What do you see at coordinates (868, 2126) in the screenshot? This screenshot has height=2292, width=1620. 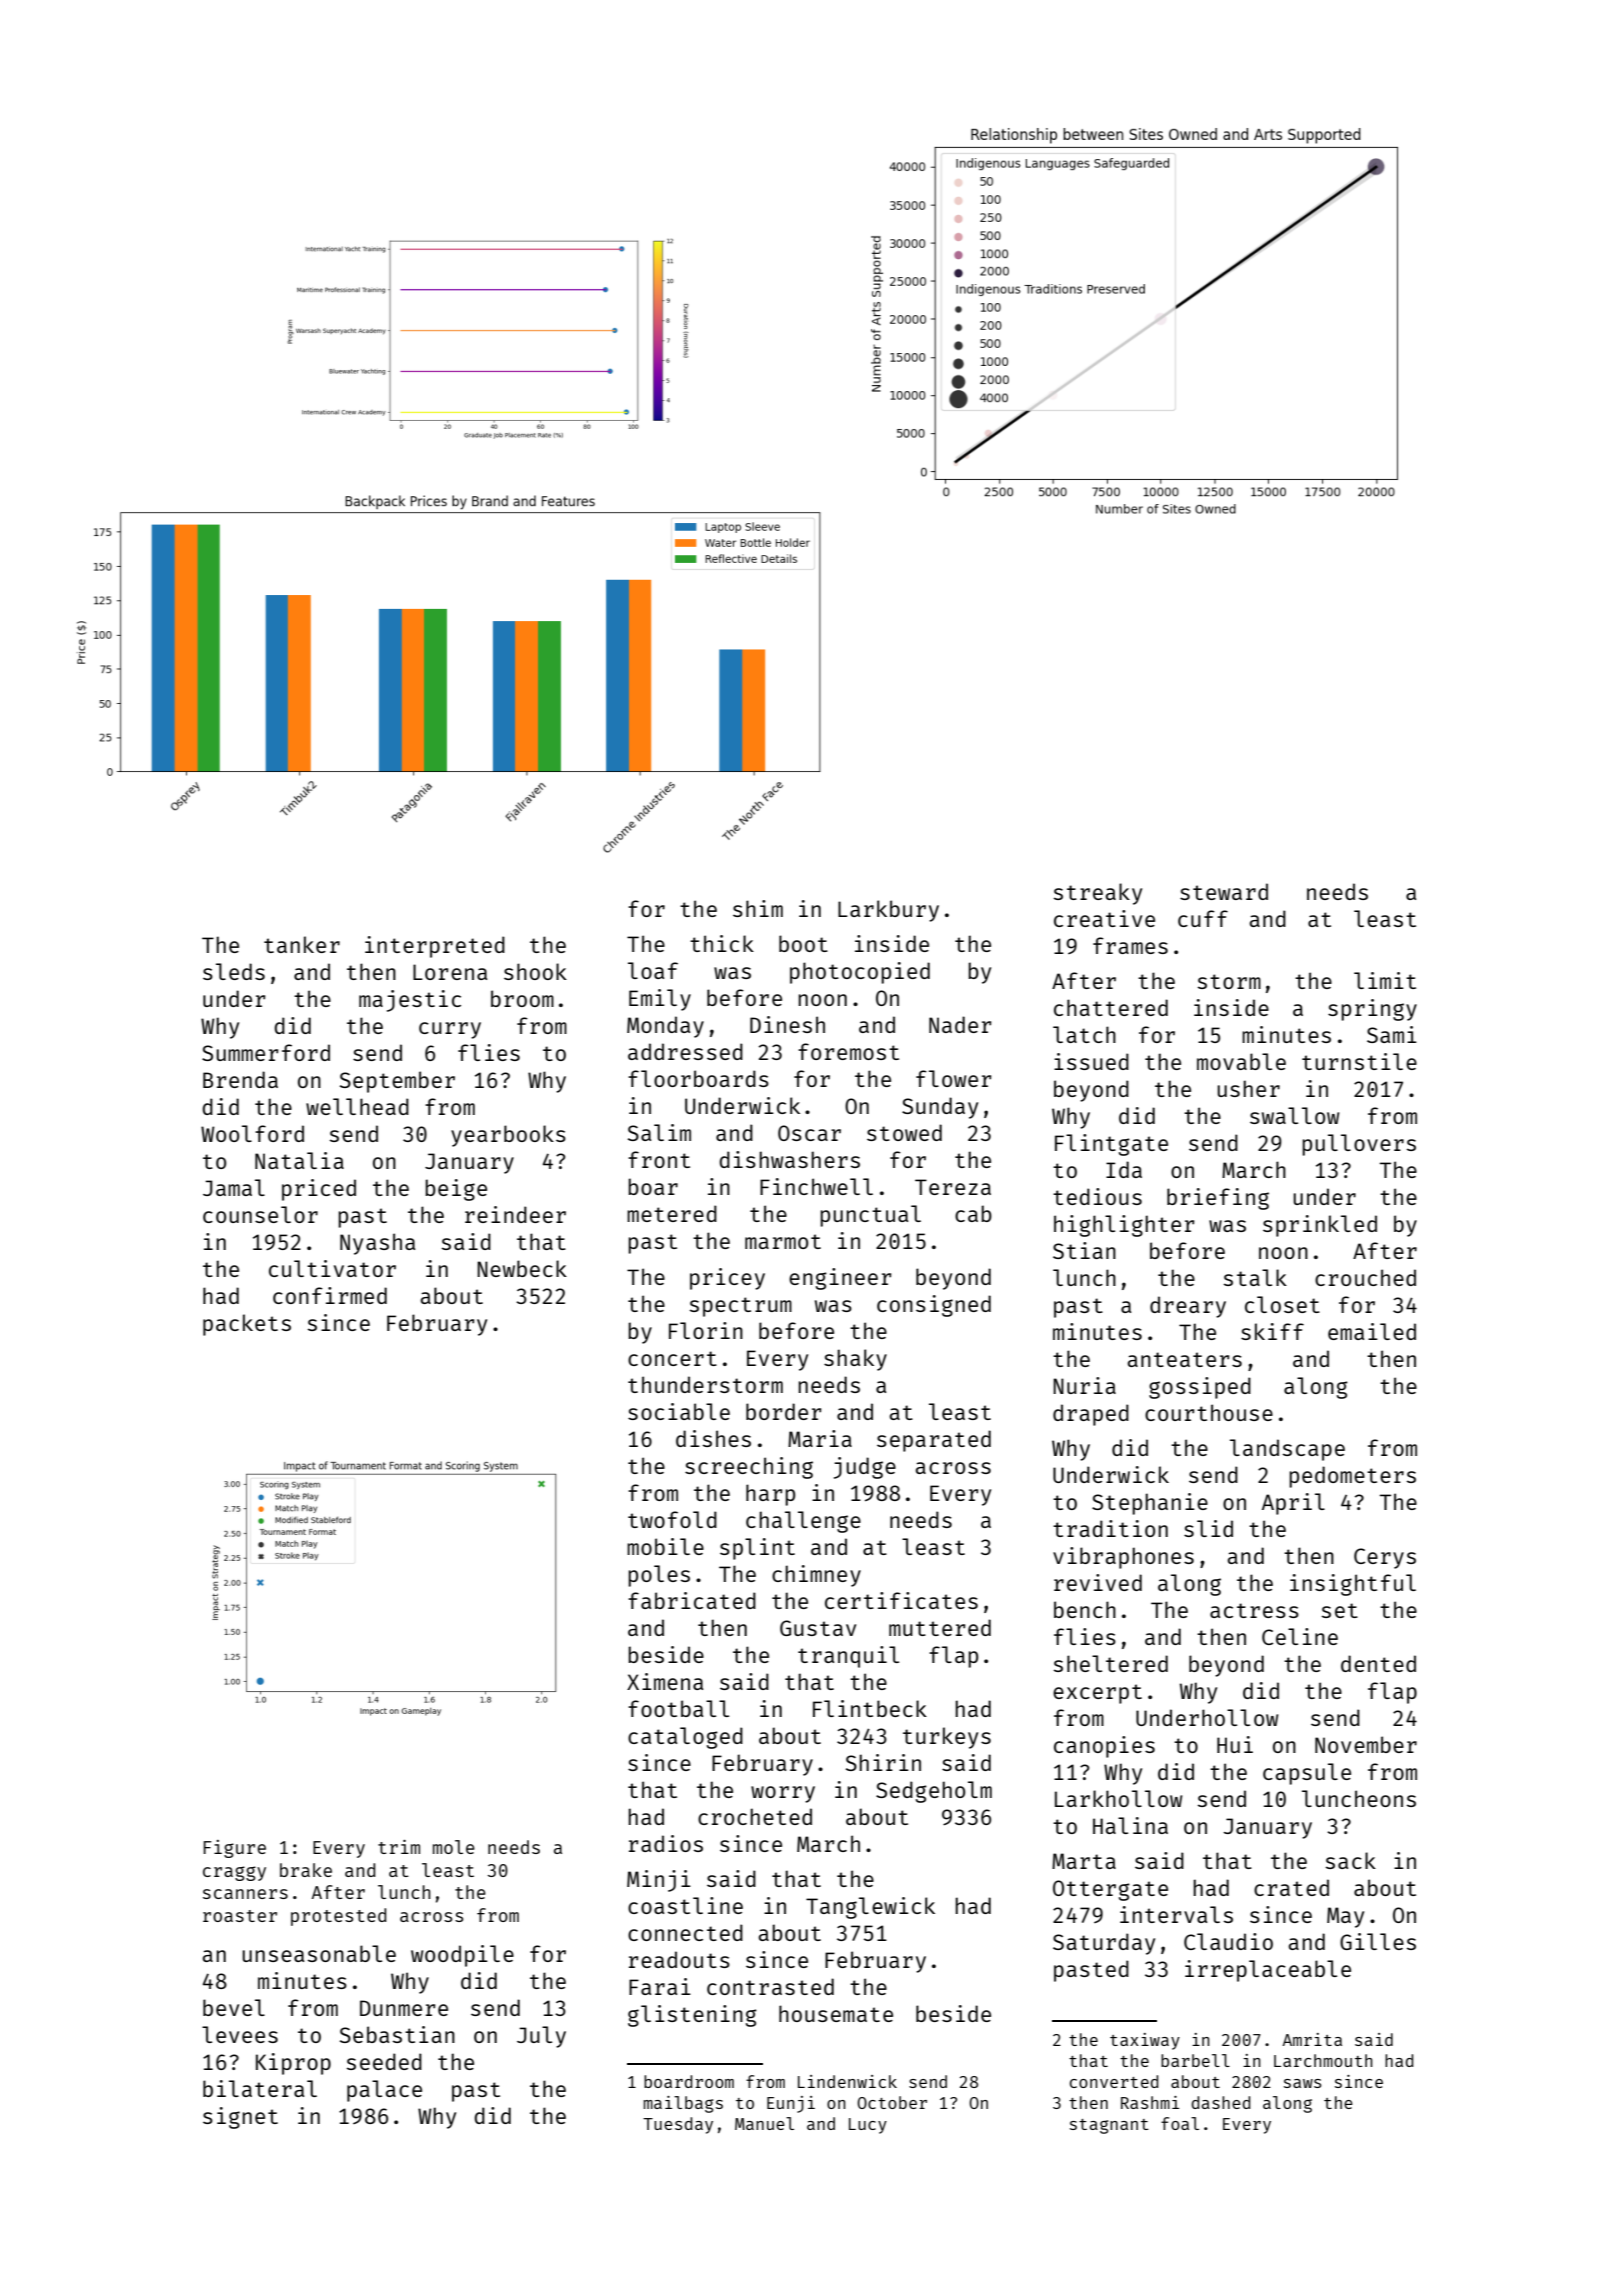 I see `Lucy` at bounding box center [868, 2126].
